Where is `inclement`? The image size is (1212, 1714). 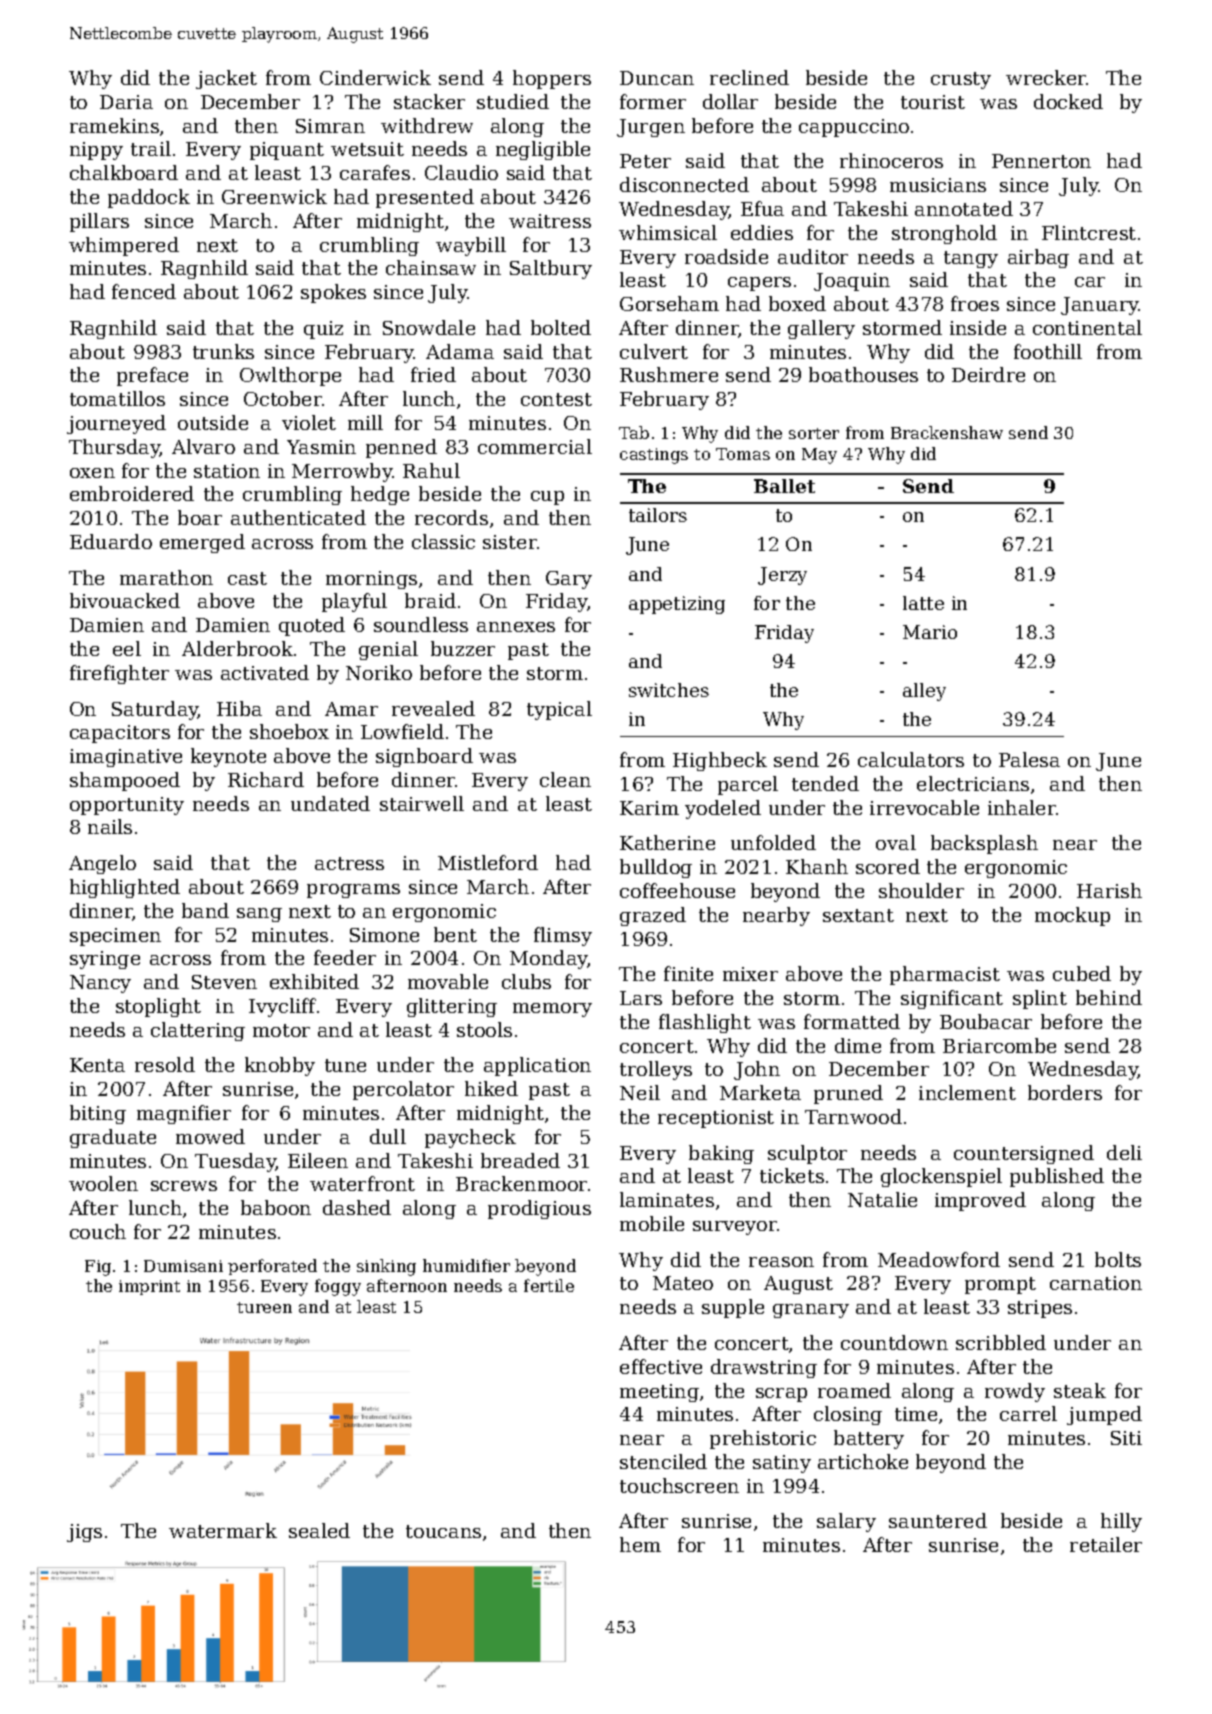
inclement is located at coordinates (967, 1092).
